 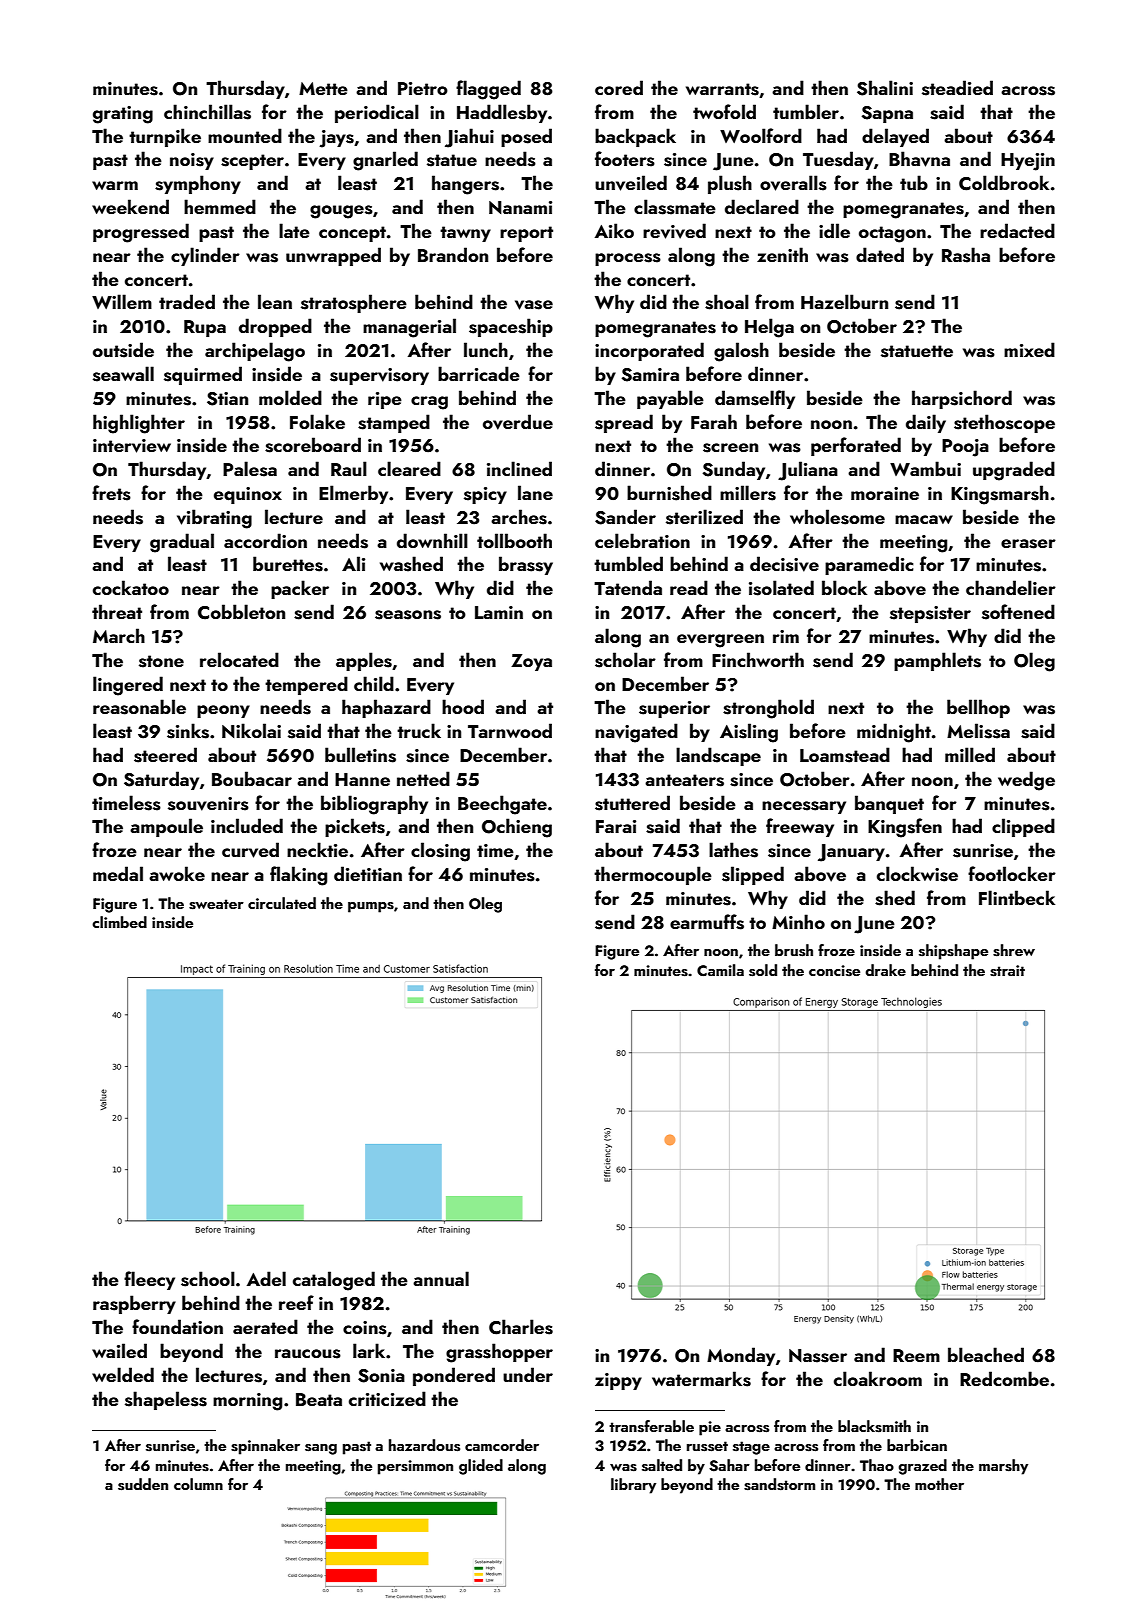 What do you see at coordinates (143, 1484) in the page?
I see `sudden` at bounding box center [143, 1484].
